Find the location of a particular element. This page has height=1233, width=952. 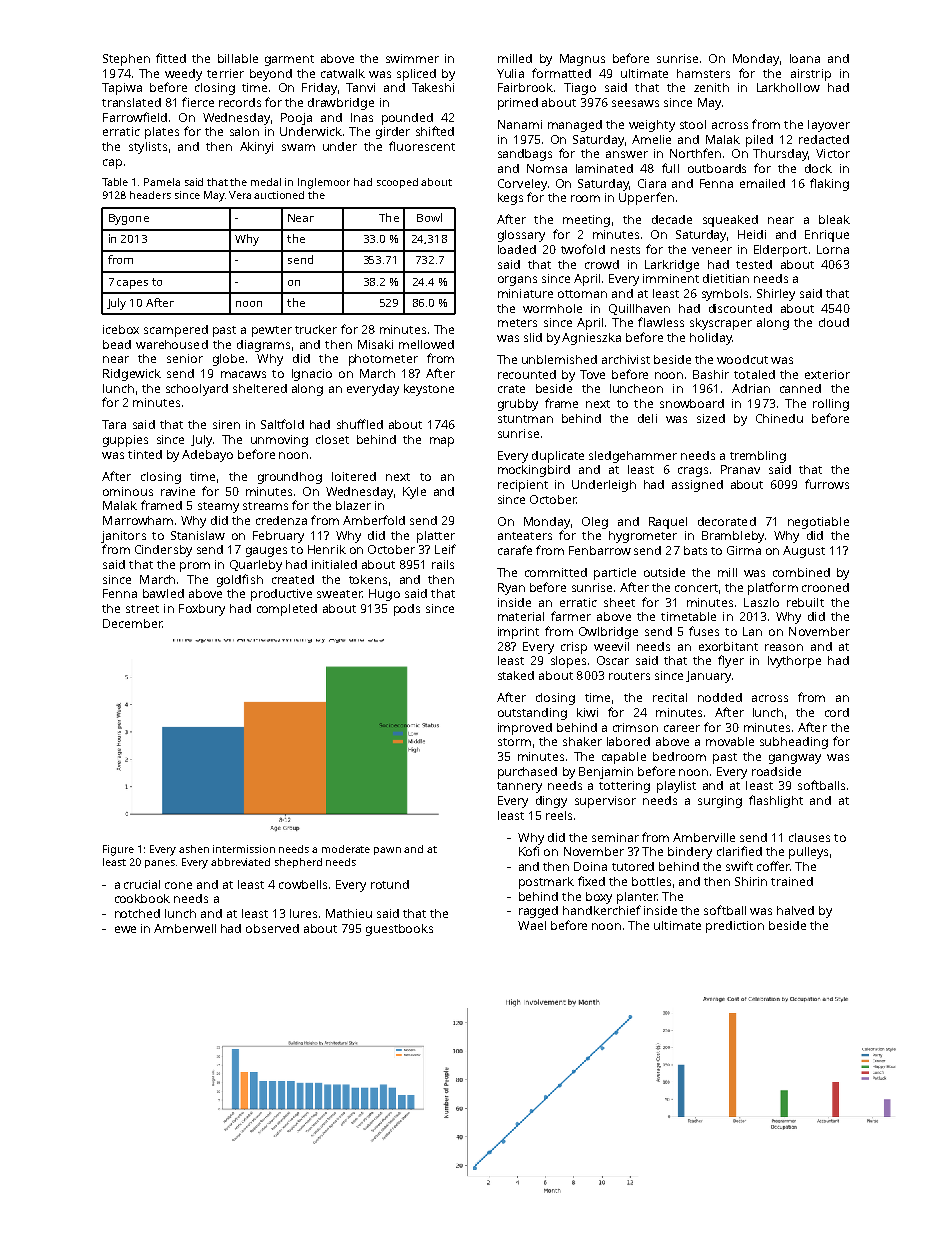

Nanami is located at coordinates (520, 124).
